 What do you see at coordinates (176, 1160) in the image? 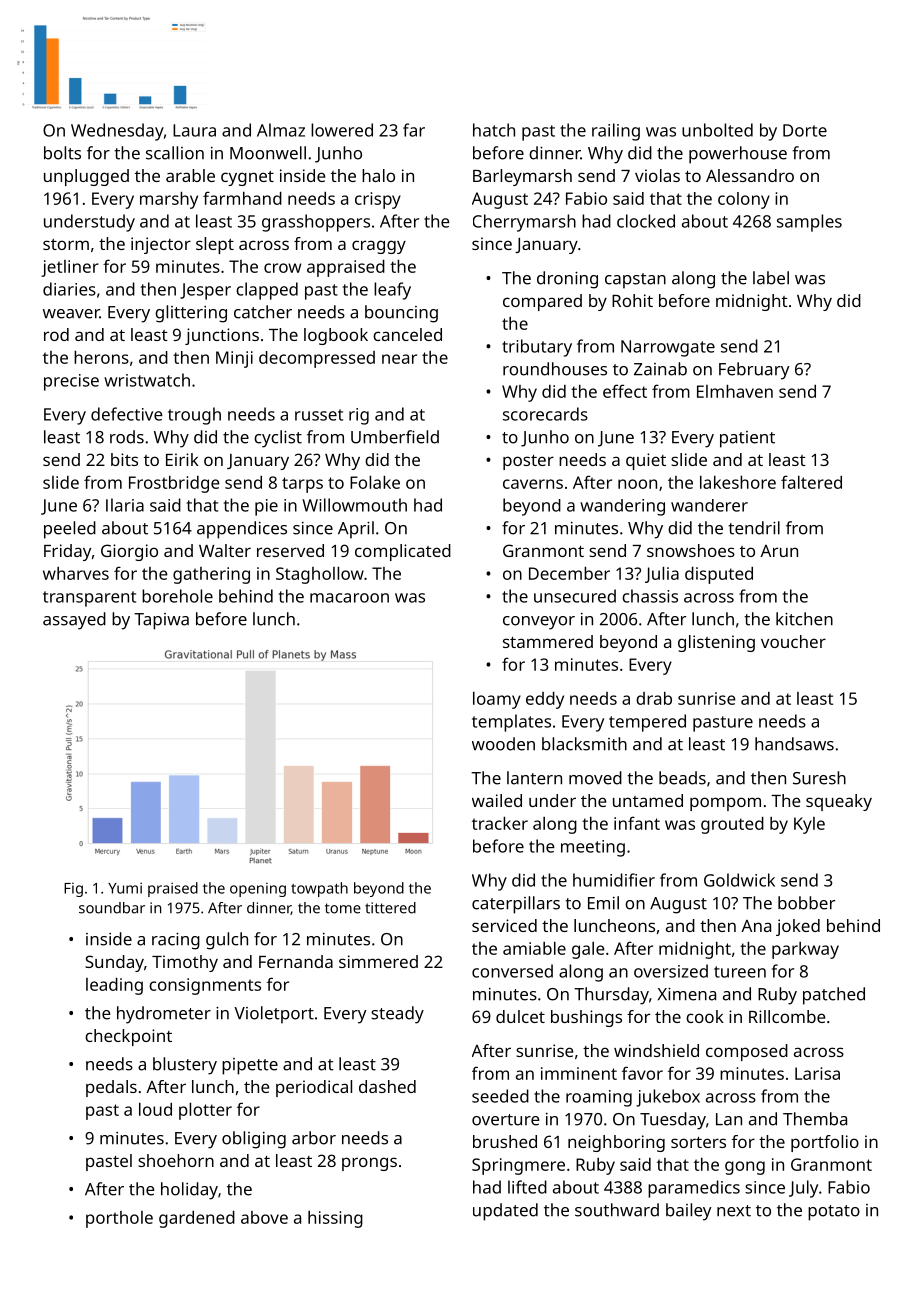
I see `shoehorn` at bounding box center [176, 1160].
